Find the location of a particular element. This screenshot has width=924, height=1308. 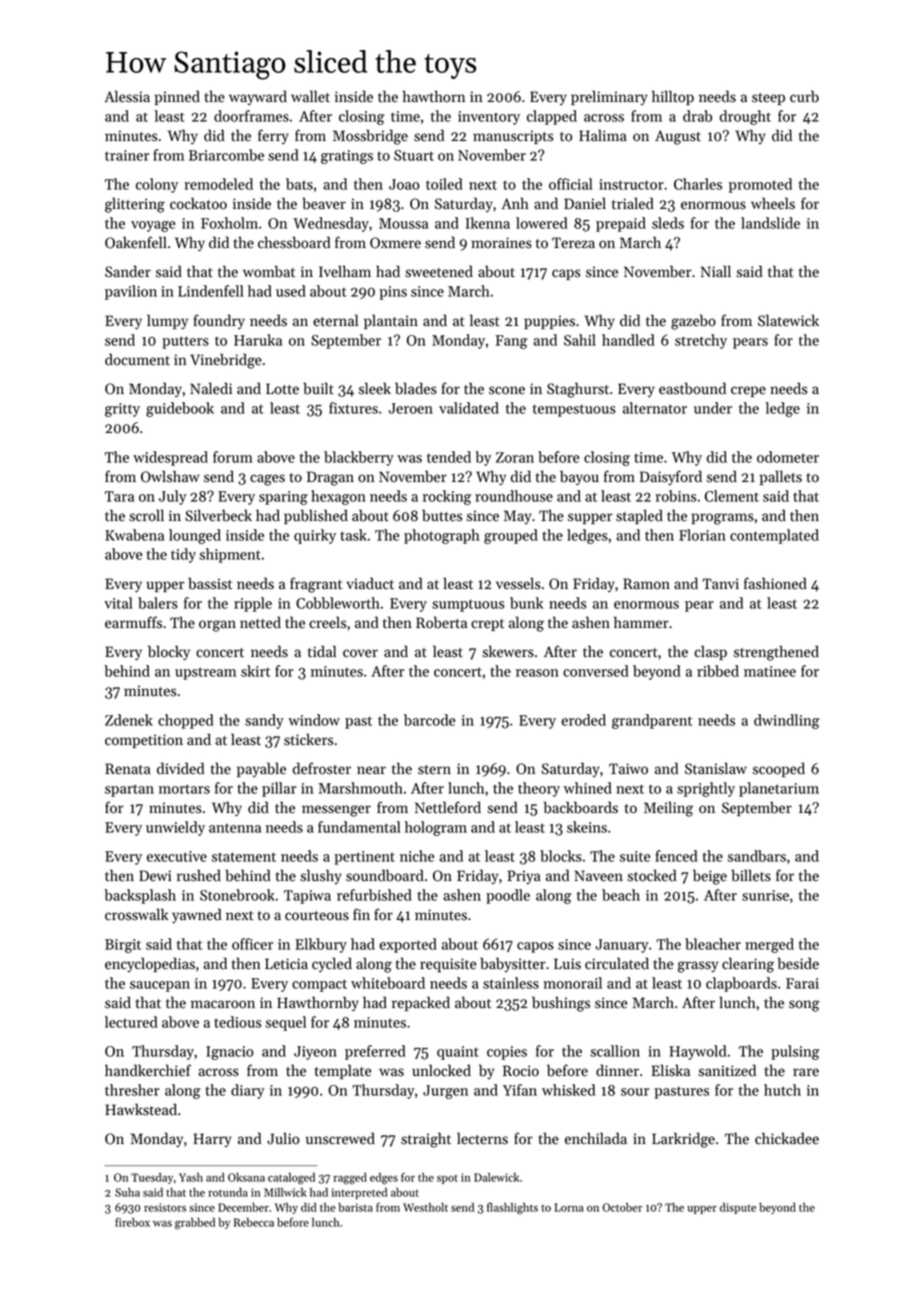

bushings is located at coordinates (561, 1004).
